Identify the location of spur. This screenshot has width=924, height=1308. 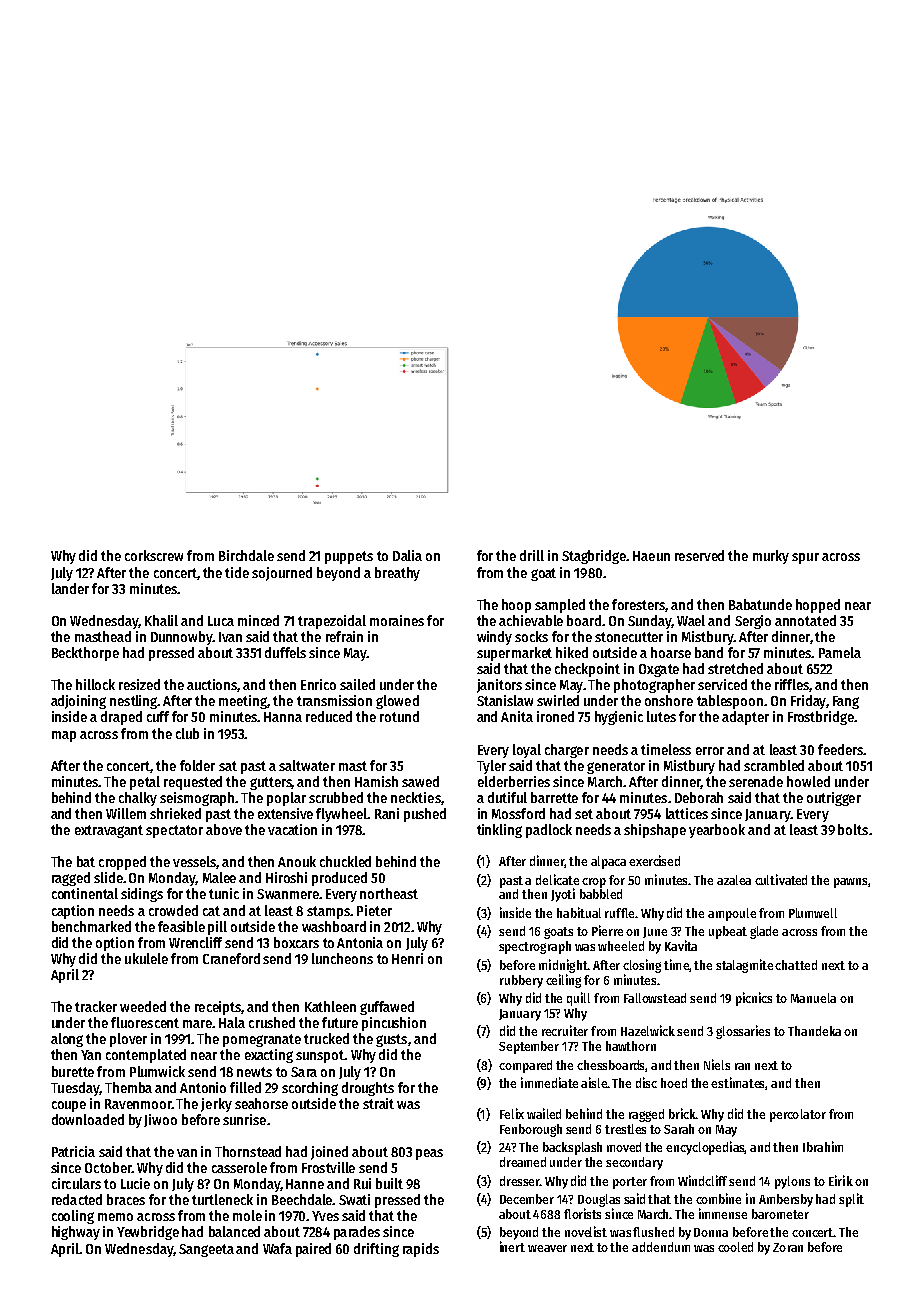
(805, 558).
